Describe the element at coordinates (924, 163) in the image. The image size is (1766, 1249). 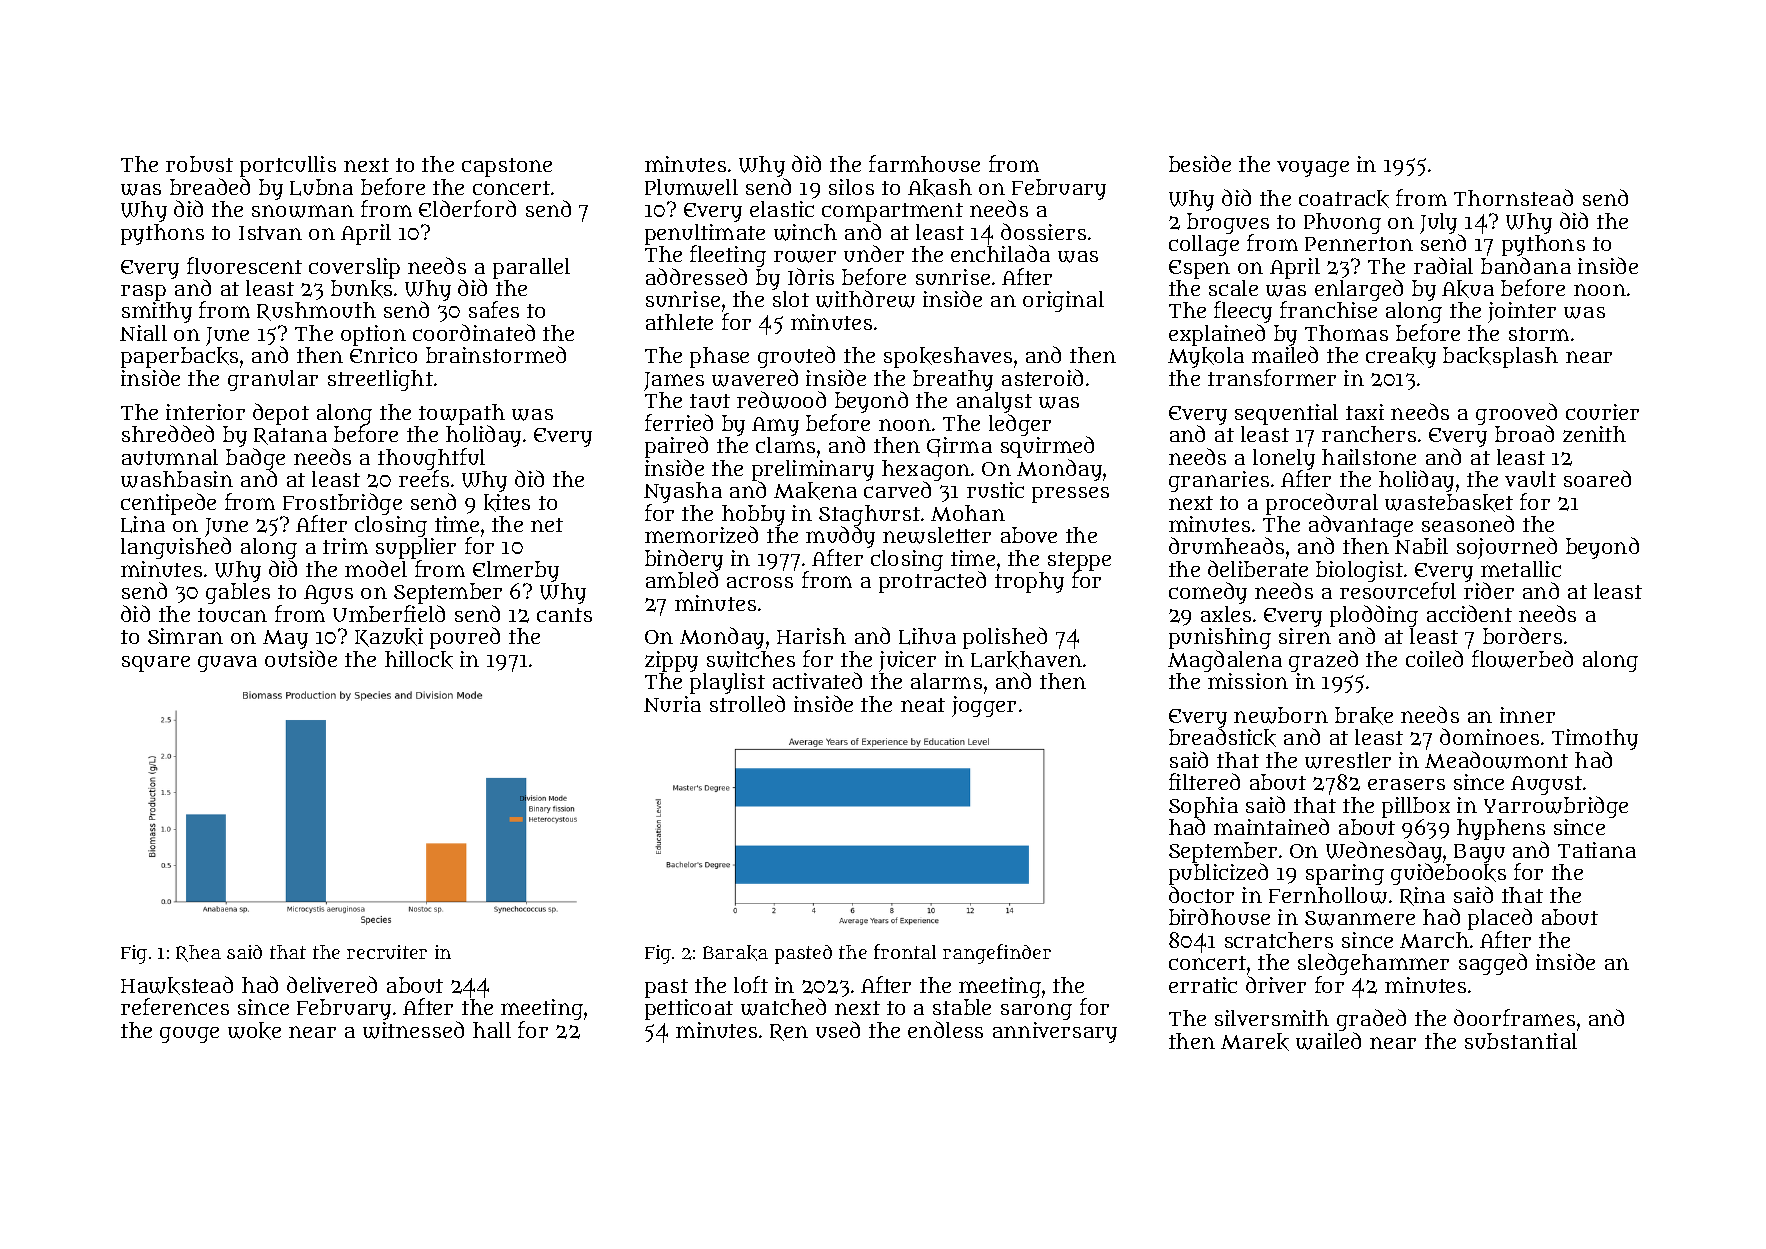
I see `farmhouse` at that location.
